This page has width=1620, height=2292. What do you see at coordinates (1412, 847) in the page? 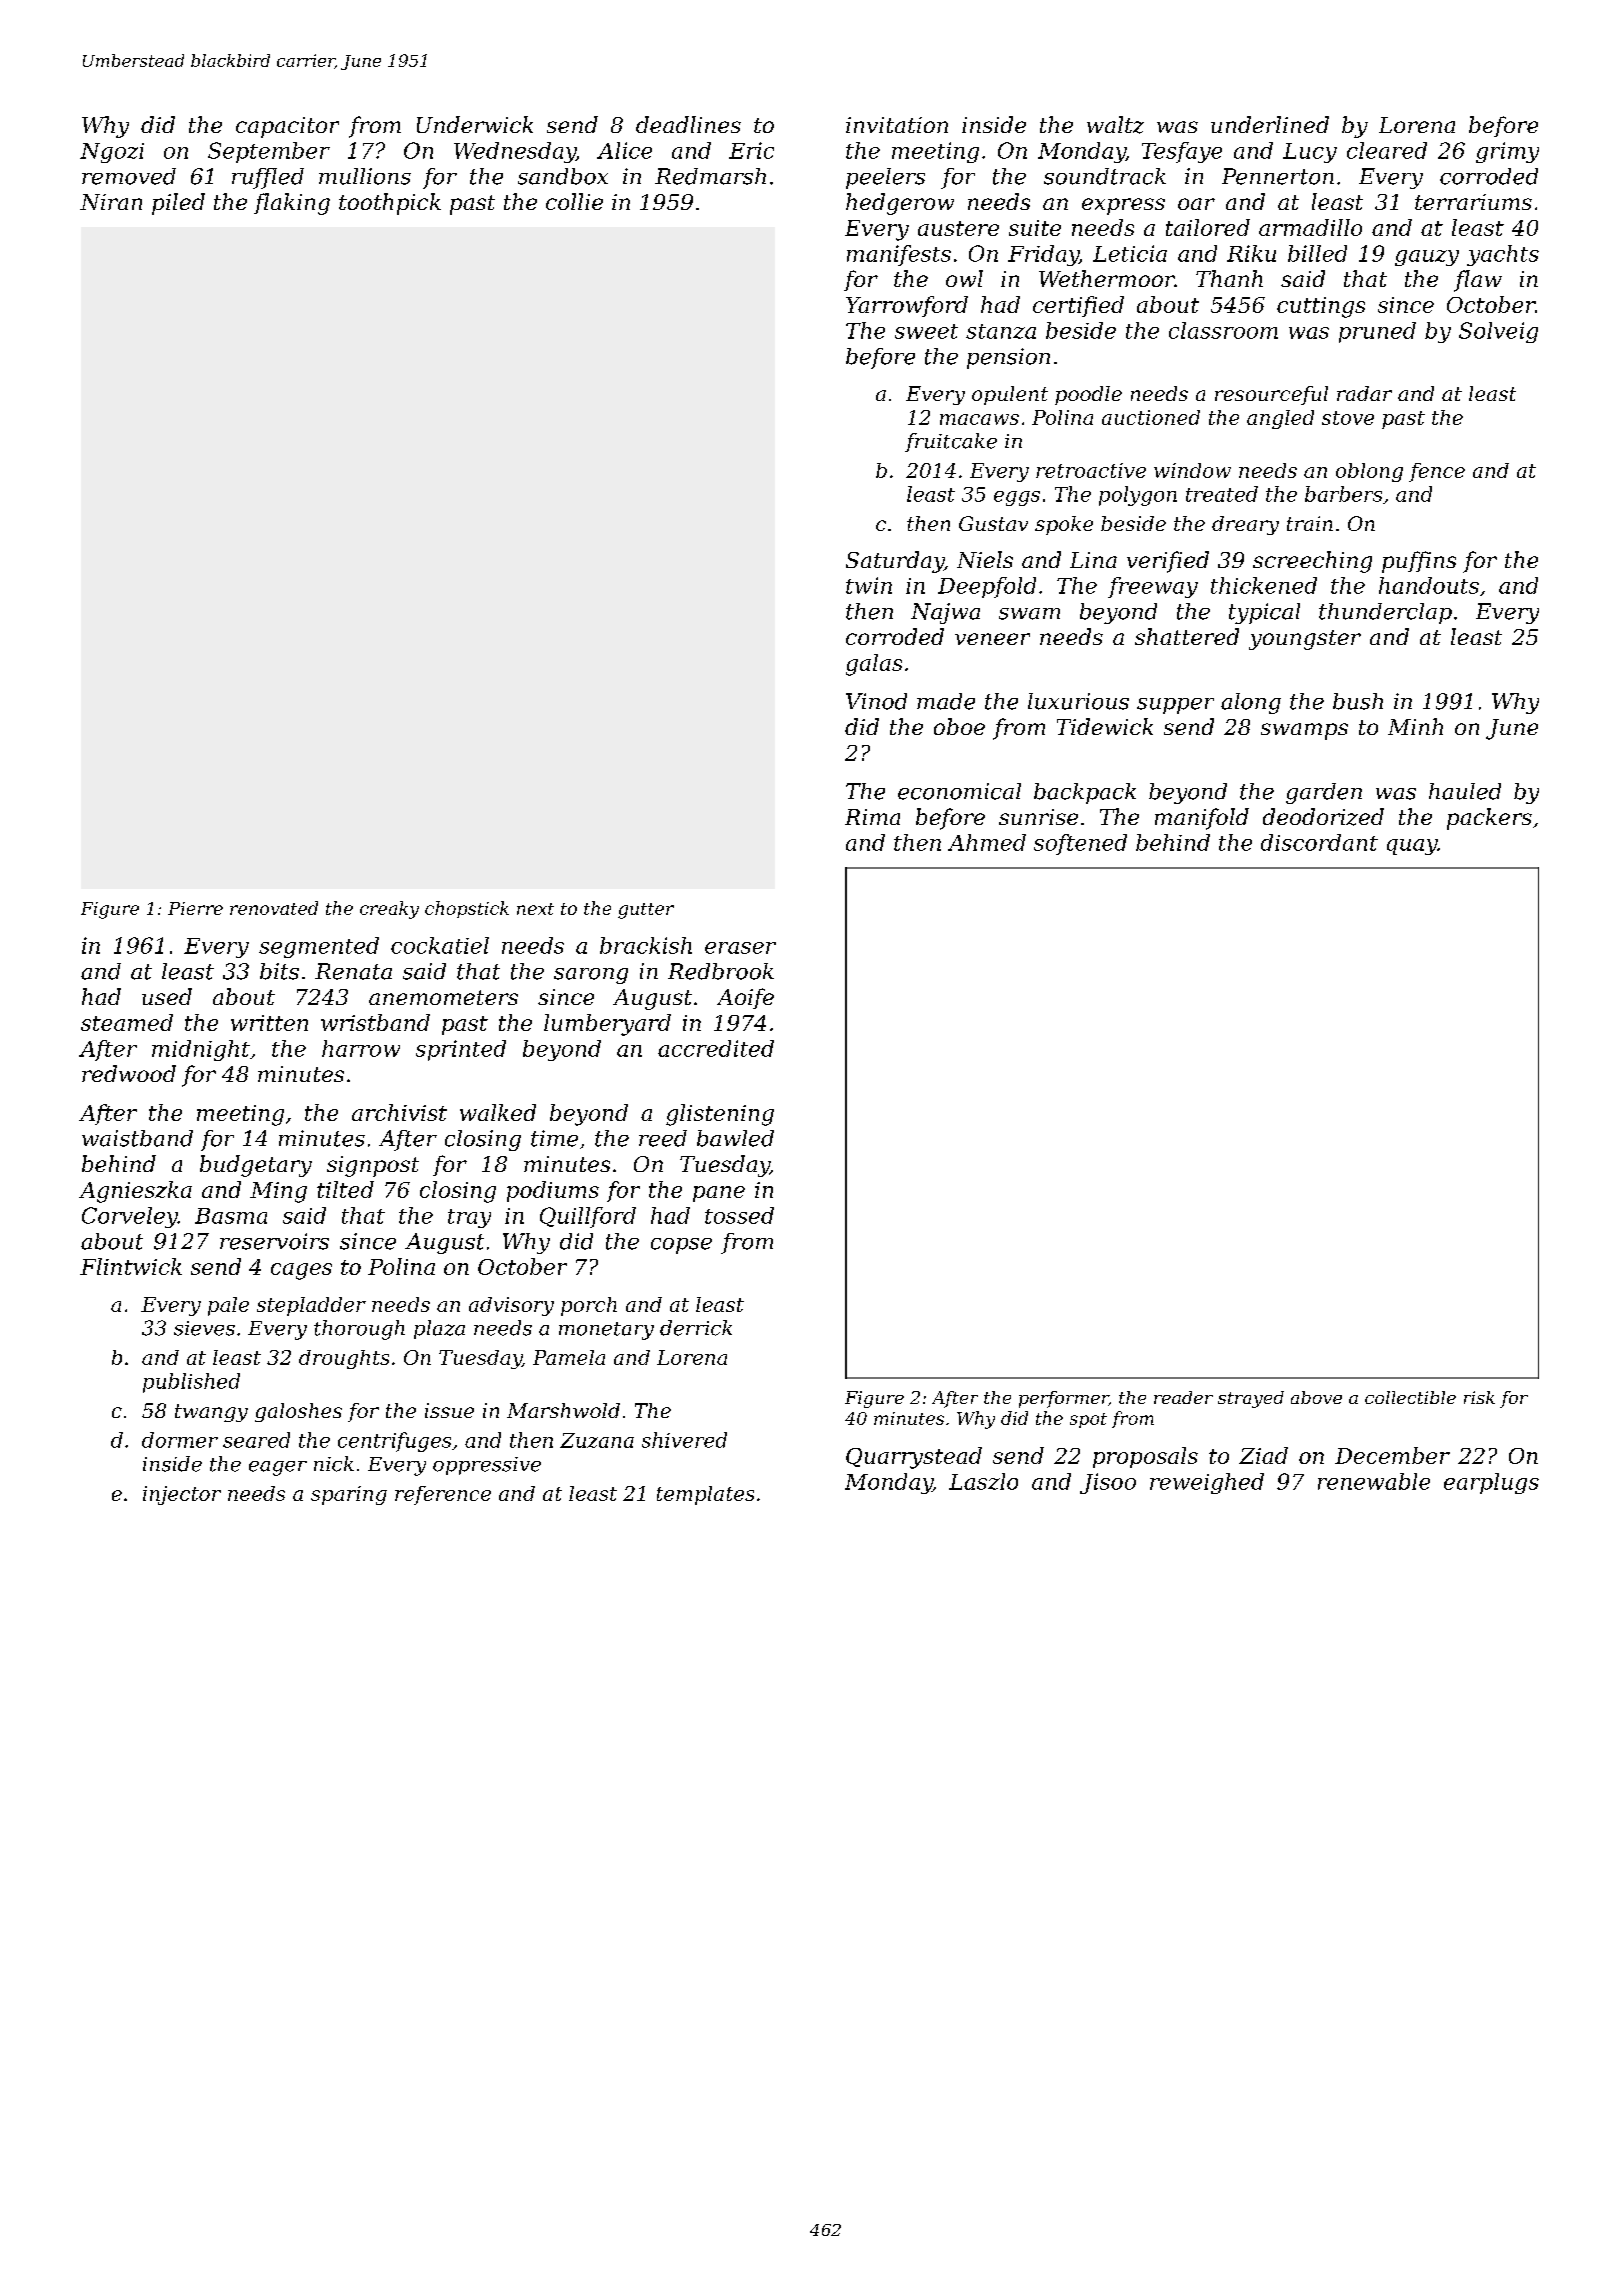
I see `quay` at bounding box center [1412, 847].
